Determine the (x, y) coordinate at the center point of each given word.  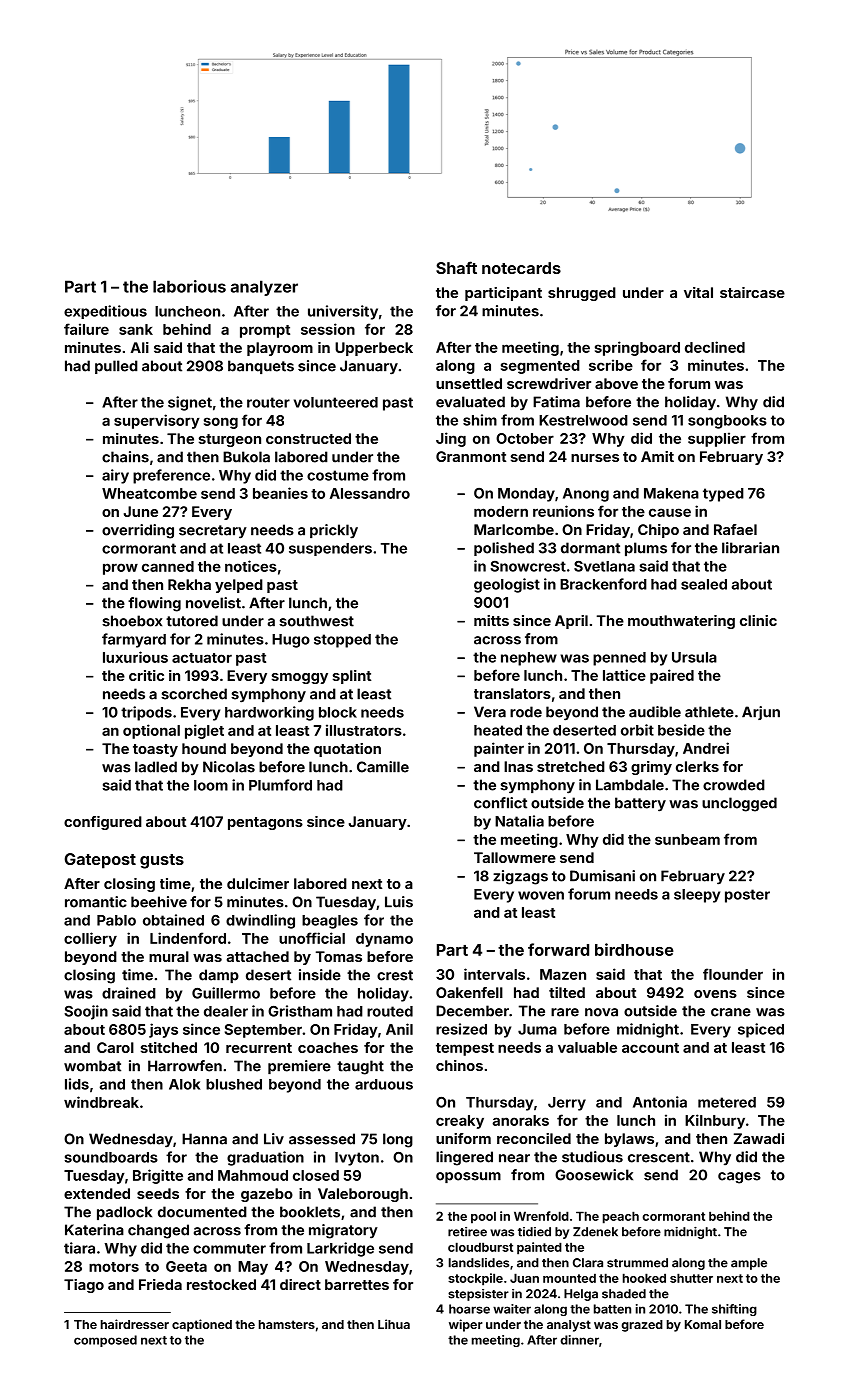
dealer (226, 1011)
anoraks (520, 1120)
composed (105, 1341)
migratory (343, 1231)
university (343, 312)
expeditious (105, 312)
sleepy (697, 896)
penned (619, 659)
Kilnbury (715, 1121)
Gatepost (100, 861)
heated (498, 730)
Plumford (280, 785)
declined (715, 347)
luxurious (135, 657)
